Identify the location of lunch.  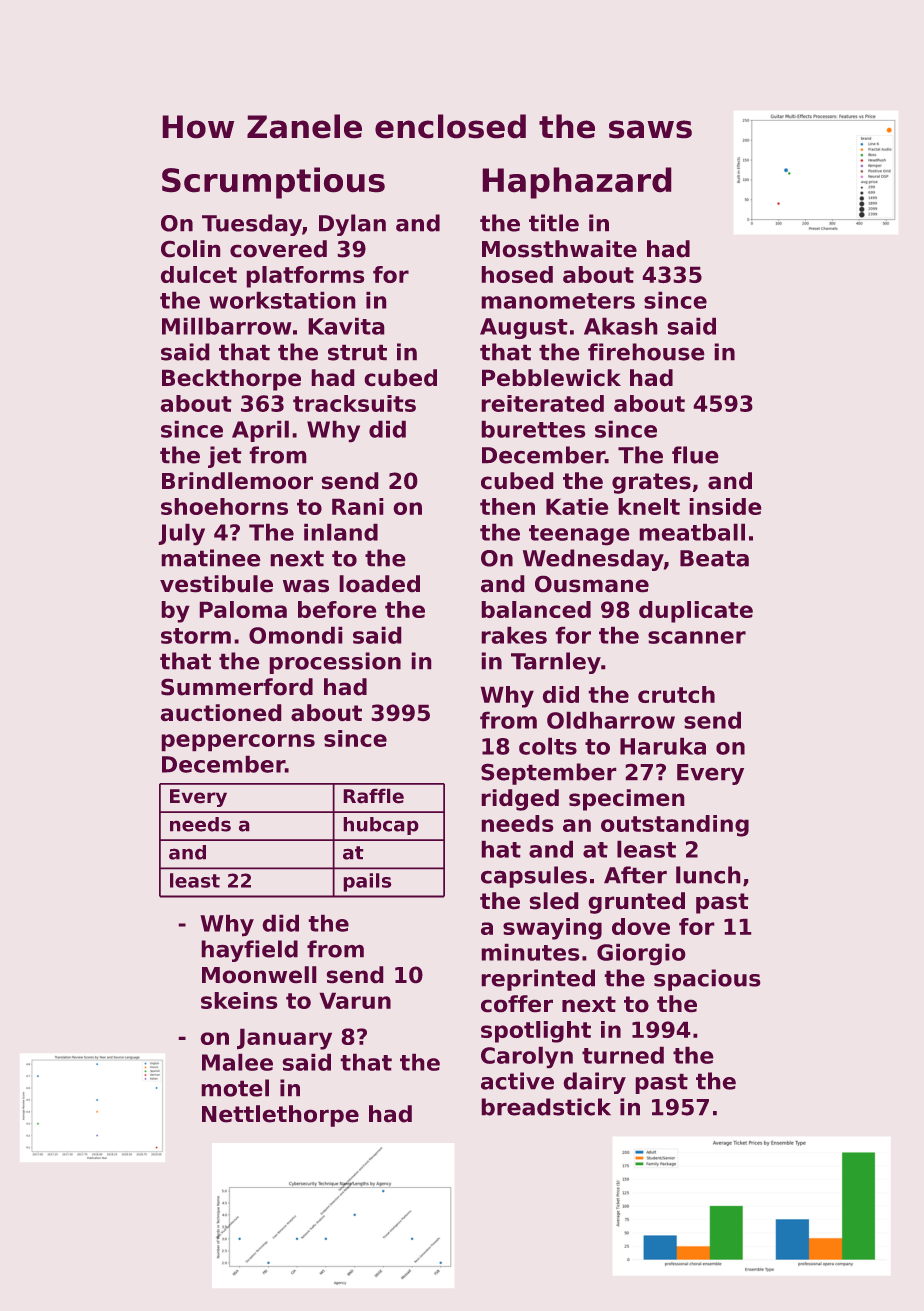
(708, 875).
